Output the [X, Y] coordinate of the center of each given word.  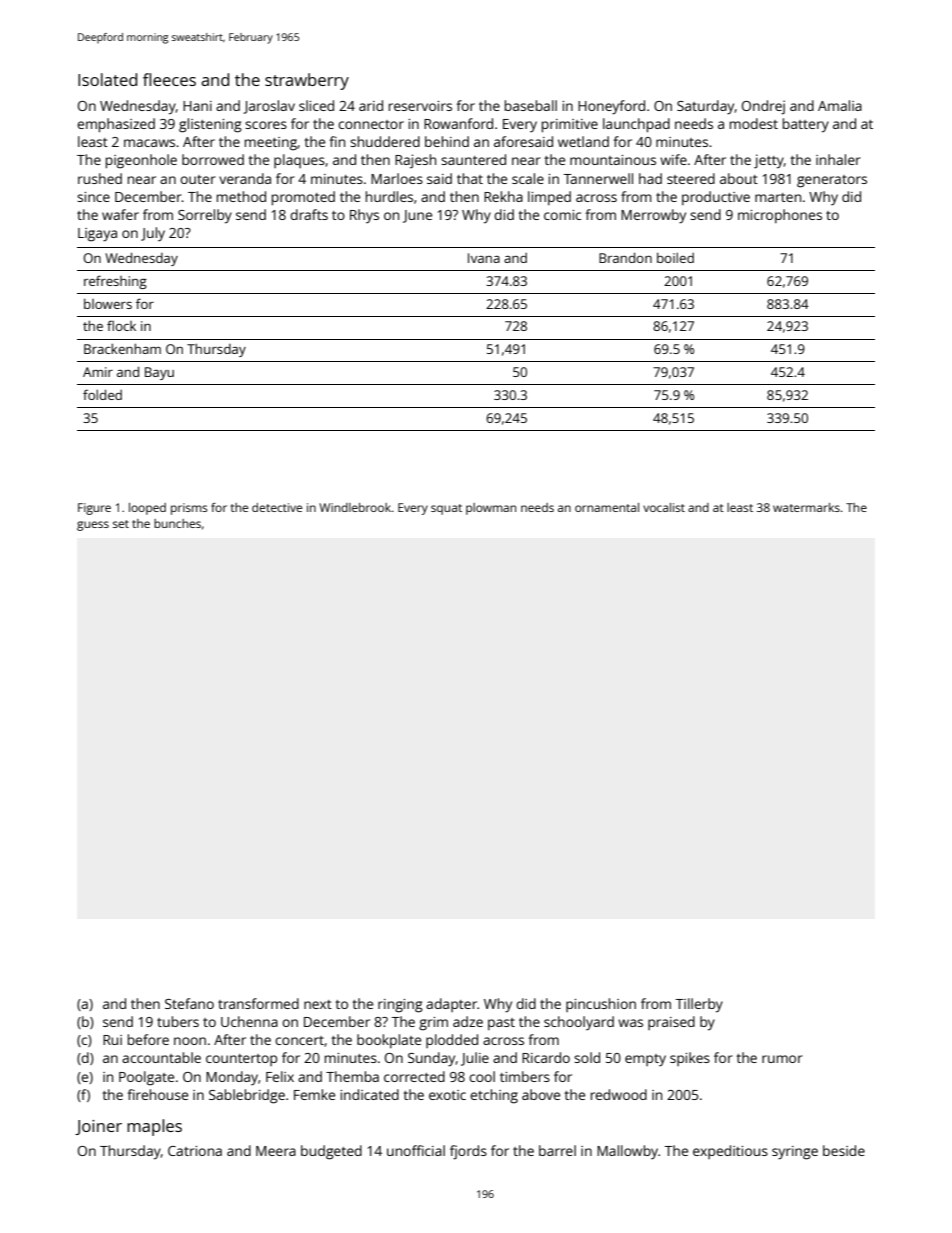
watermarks [806, 507]
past [501, 1024]
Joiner [98, 1127]
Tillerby [699, 1005]
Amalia [840, 105]
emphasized [116, 125]
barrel [557, 1150]
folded [102, 394]
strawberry [307, 81]
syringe [795, 1153]
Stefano [189, 1003]
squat [446, 509]
